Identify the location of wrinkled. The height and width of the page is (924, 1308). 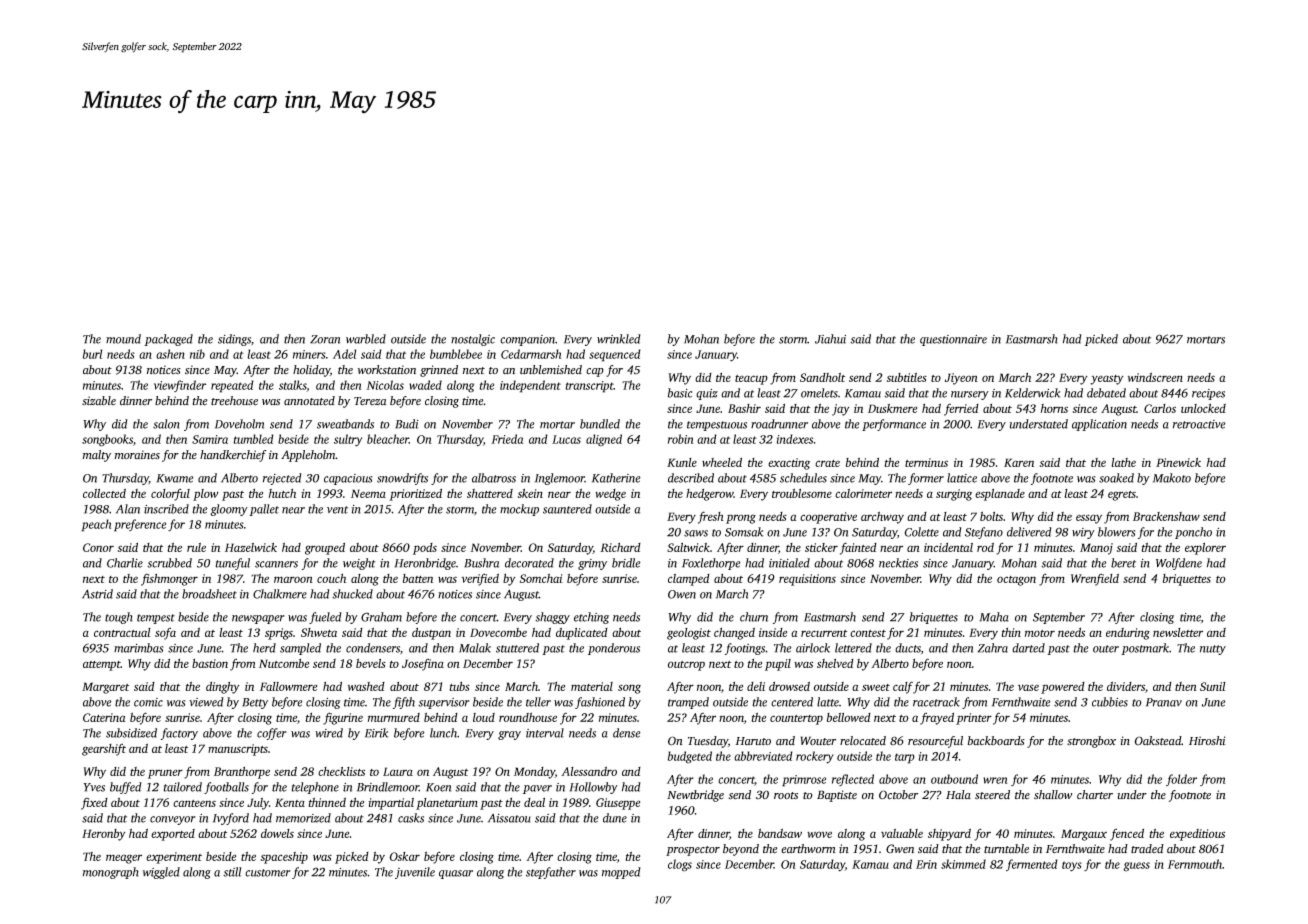
(619, 339).
